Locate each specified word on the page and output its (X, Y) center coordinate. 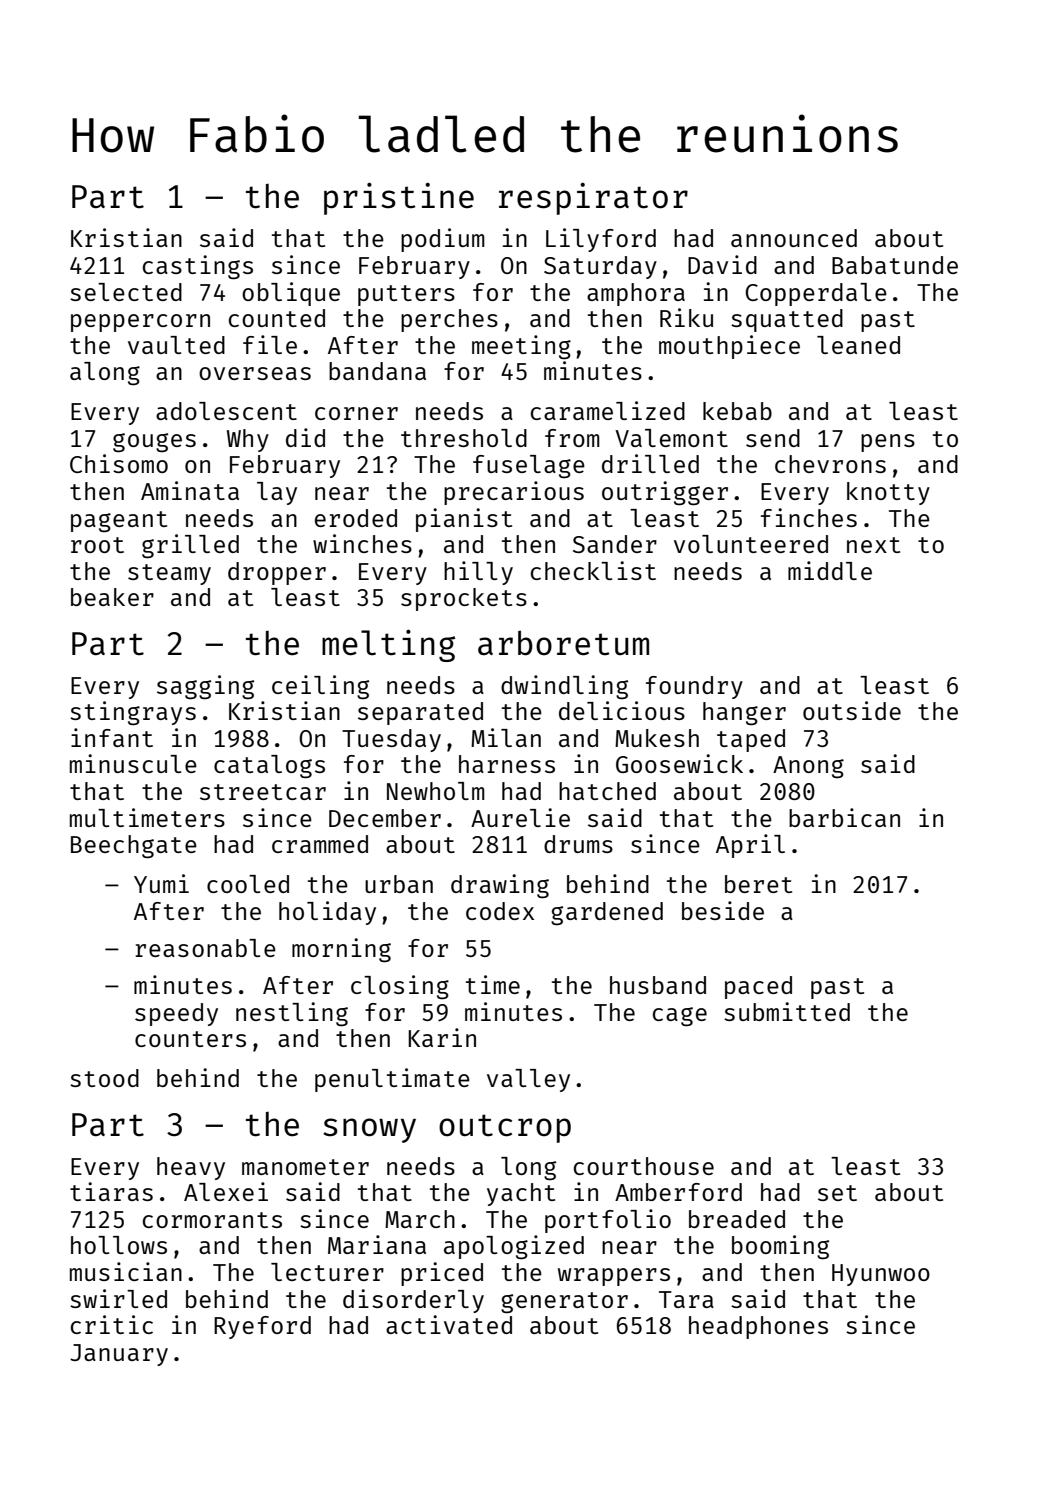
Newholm (436, 791)
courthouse (644, 1166)
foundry (694, 687)
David (722, 264)
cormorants (212, 1220)
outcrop (505, 1128)
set (837, 1193)
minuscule (133, 763)
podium (443, 240)
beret (758, 884)
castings (198, 267)
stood (104, 1078)
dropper (277, 573)
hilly (478, 573)
